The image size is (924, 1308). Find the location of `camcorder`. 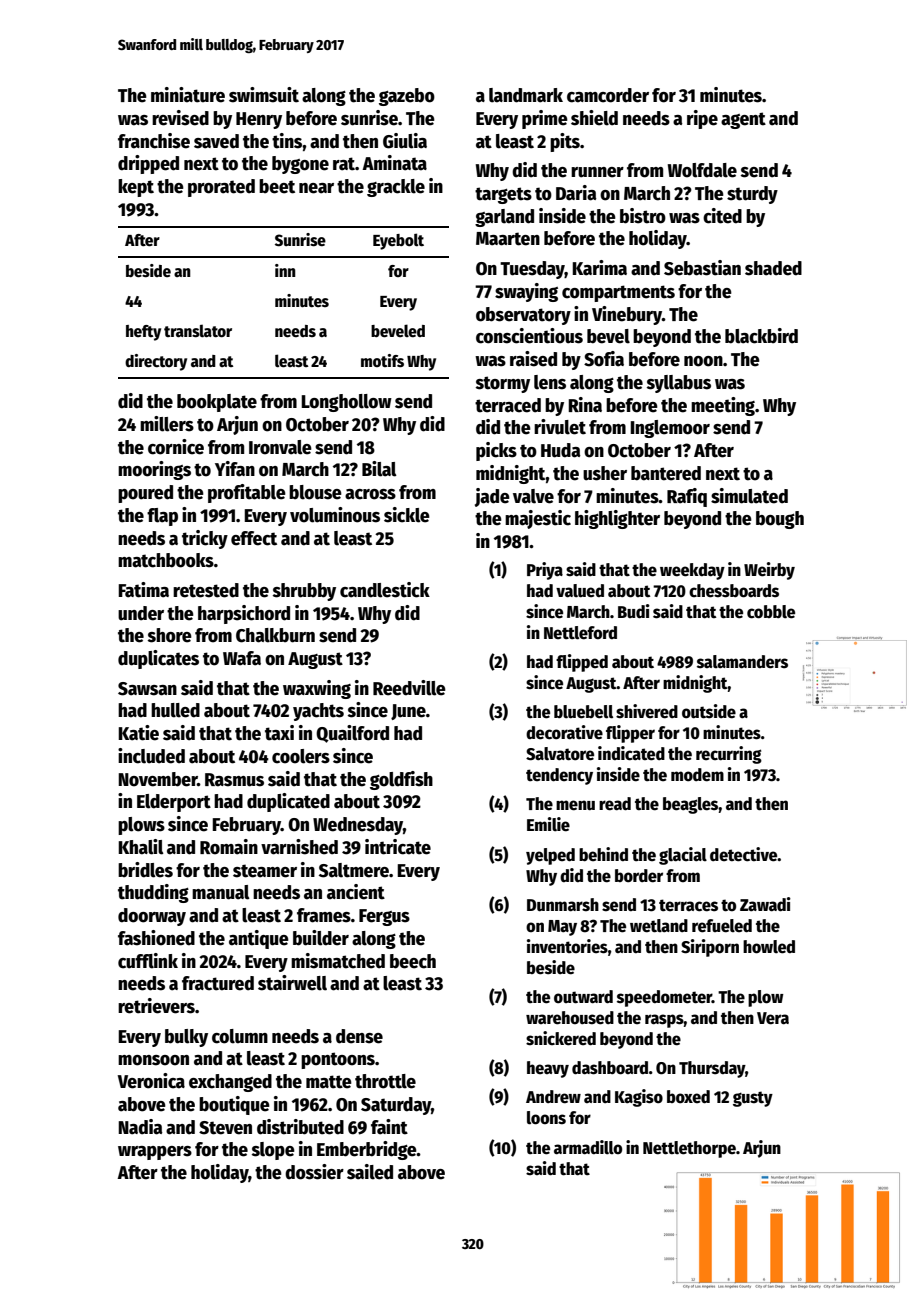

camcorder is located at coordinates (608, 95).
